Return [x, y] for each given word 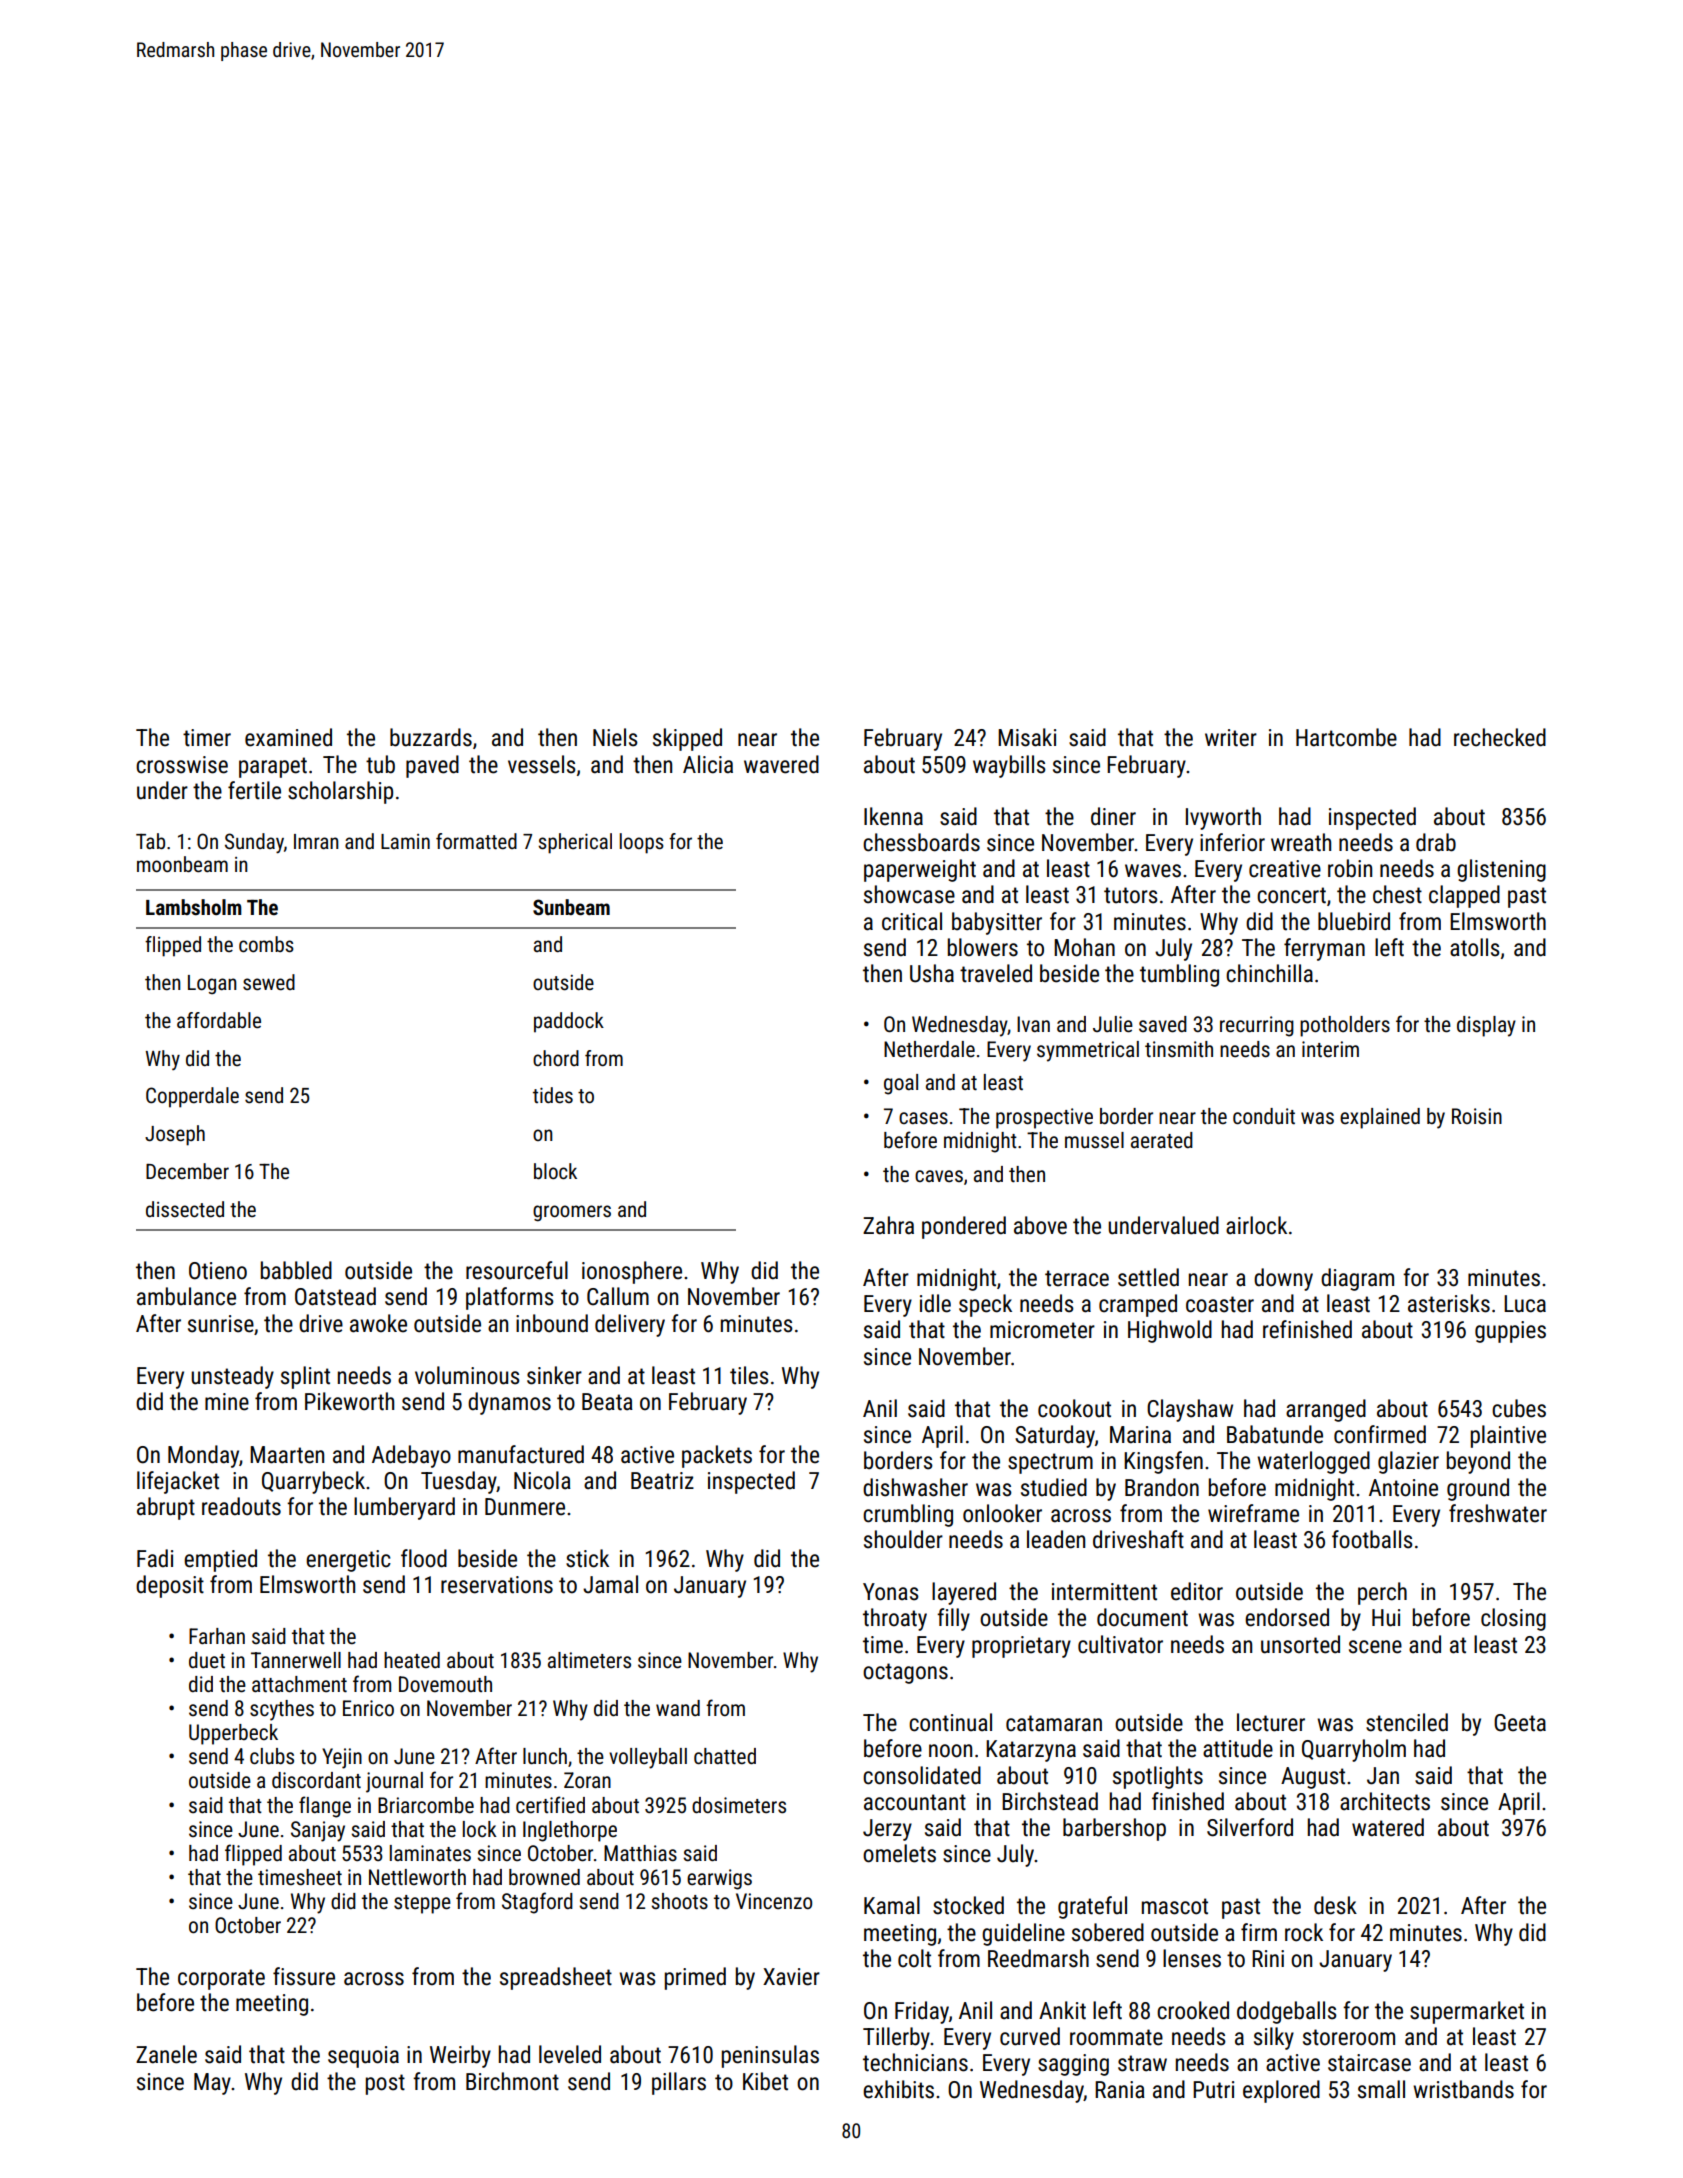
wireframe [1253, 1513]
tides [553, 1095]
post [385, 2084]
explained [1380, 1118]
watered [1388, 1827]
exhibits [898, 2089]
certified [550, 1805]
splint [305, 1377]
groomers [572, 1213]
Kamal [892, 1905]
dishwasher [915, 1487]
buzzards [431, 737]
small [1381, 2089]
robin [1350, 868]
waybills [1009, 766]
